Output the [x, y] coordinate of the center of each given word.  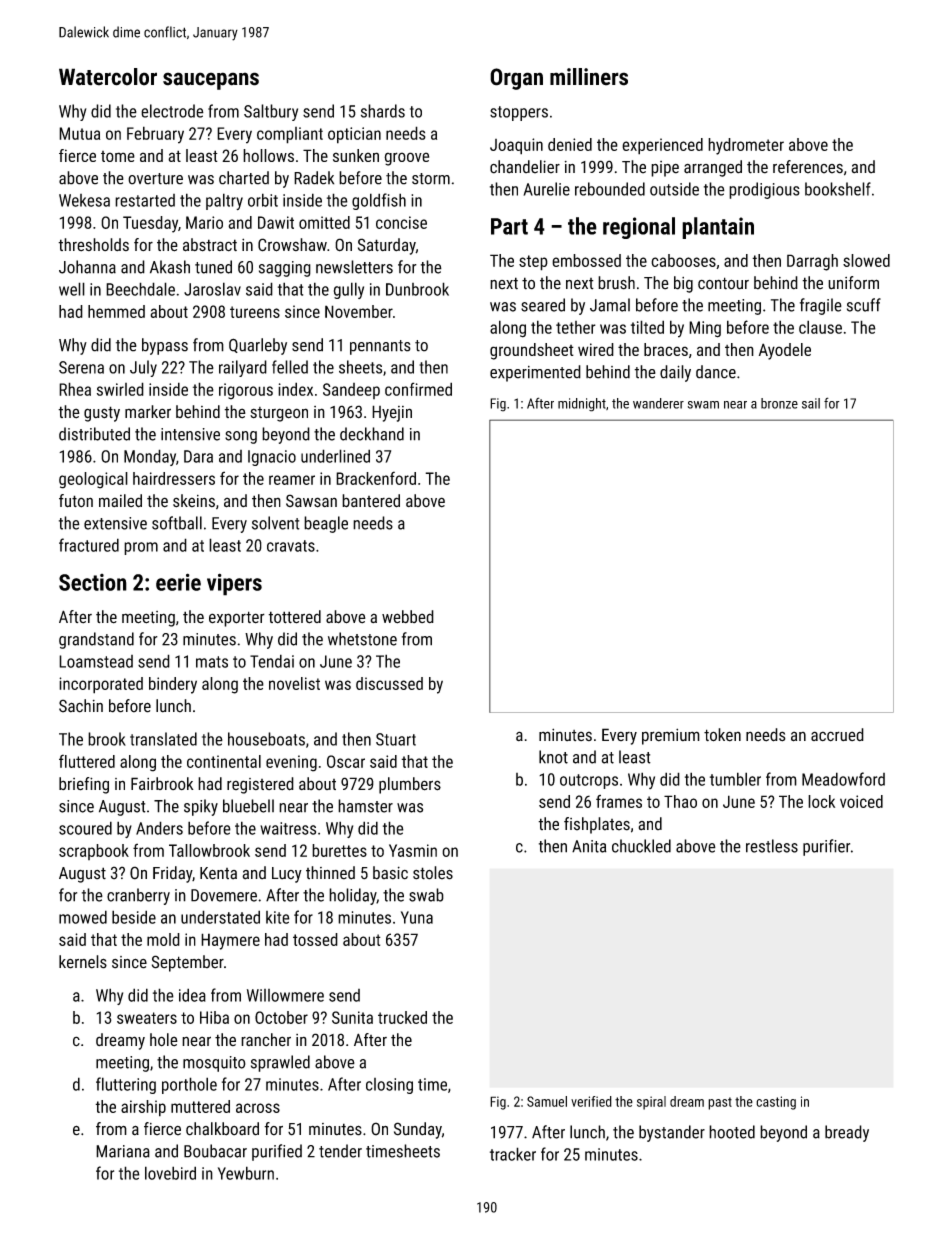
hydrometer [746, 146]
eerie [178, 582]
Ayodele [785, 351]
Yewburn [246, 1173]
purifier [826, 847]
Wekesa [84, 200]
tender [340, 1151]
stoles [433, 873]
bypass [165, 346]
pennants [380, 347]
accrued [837, 735]
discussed [389, 683]
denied [570, 144]
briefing [84, 785]
